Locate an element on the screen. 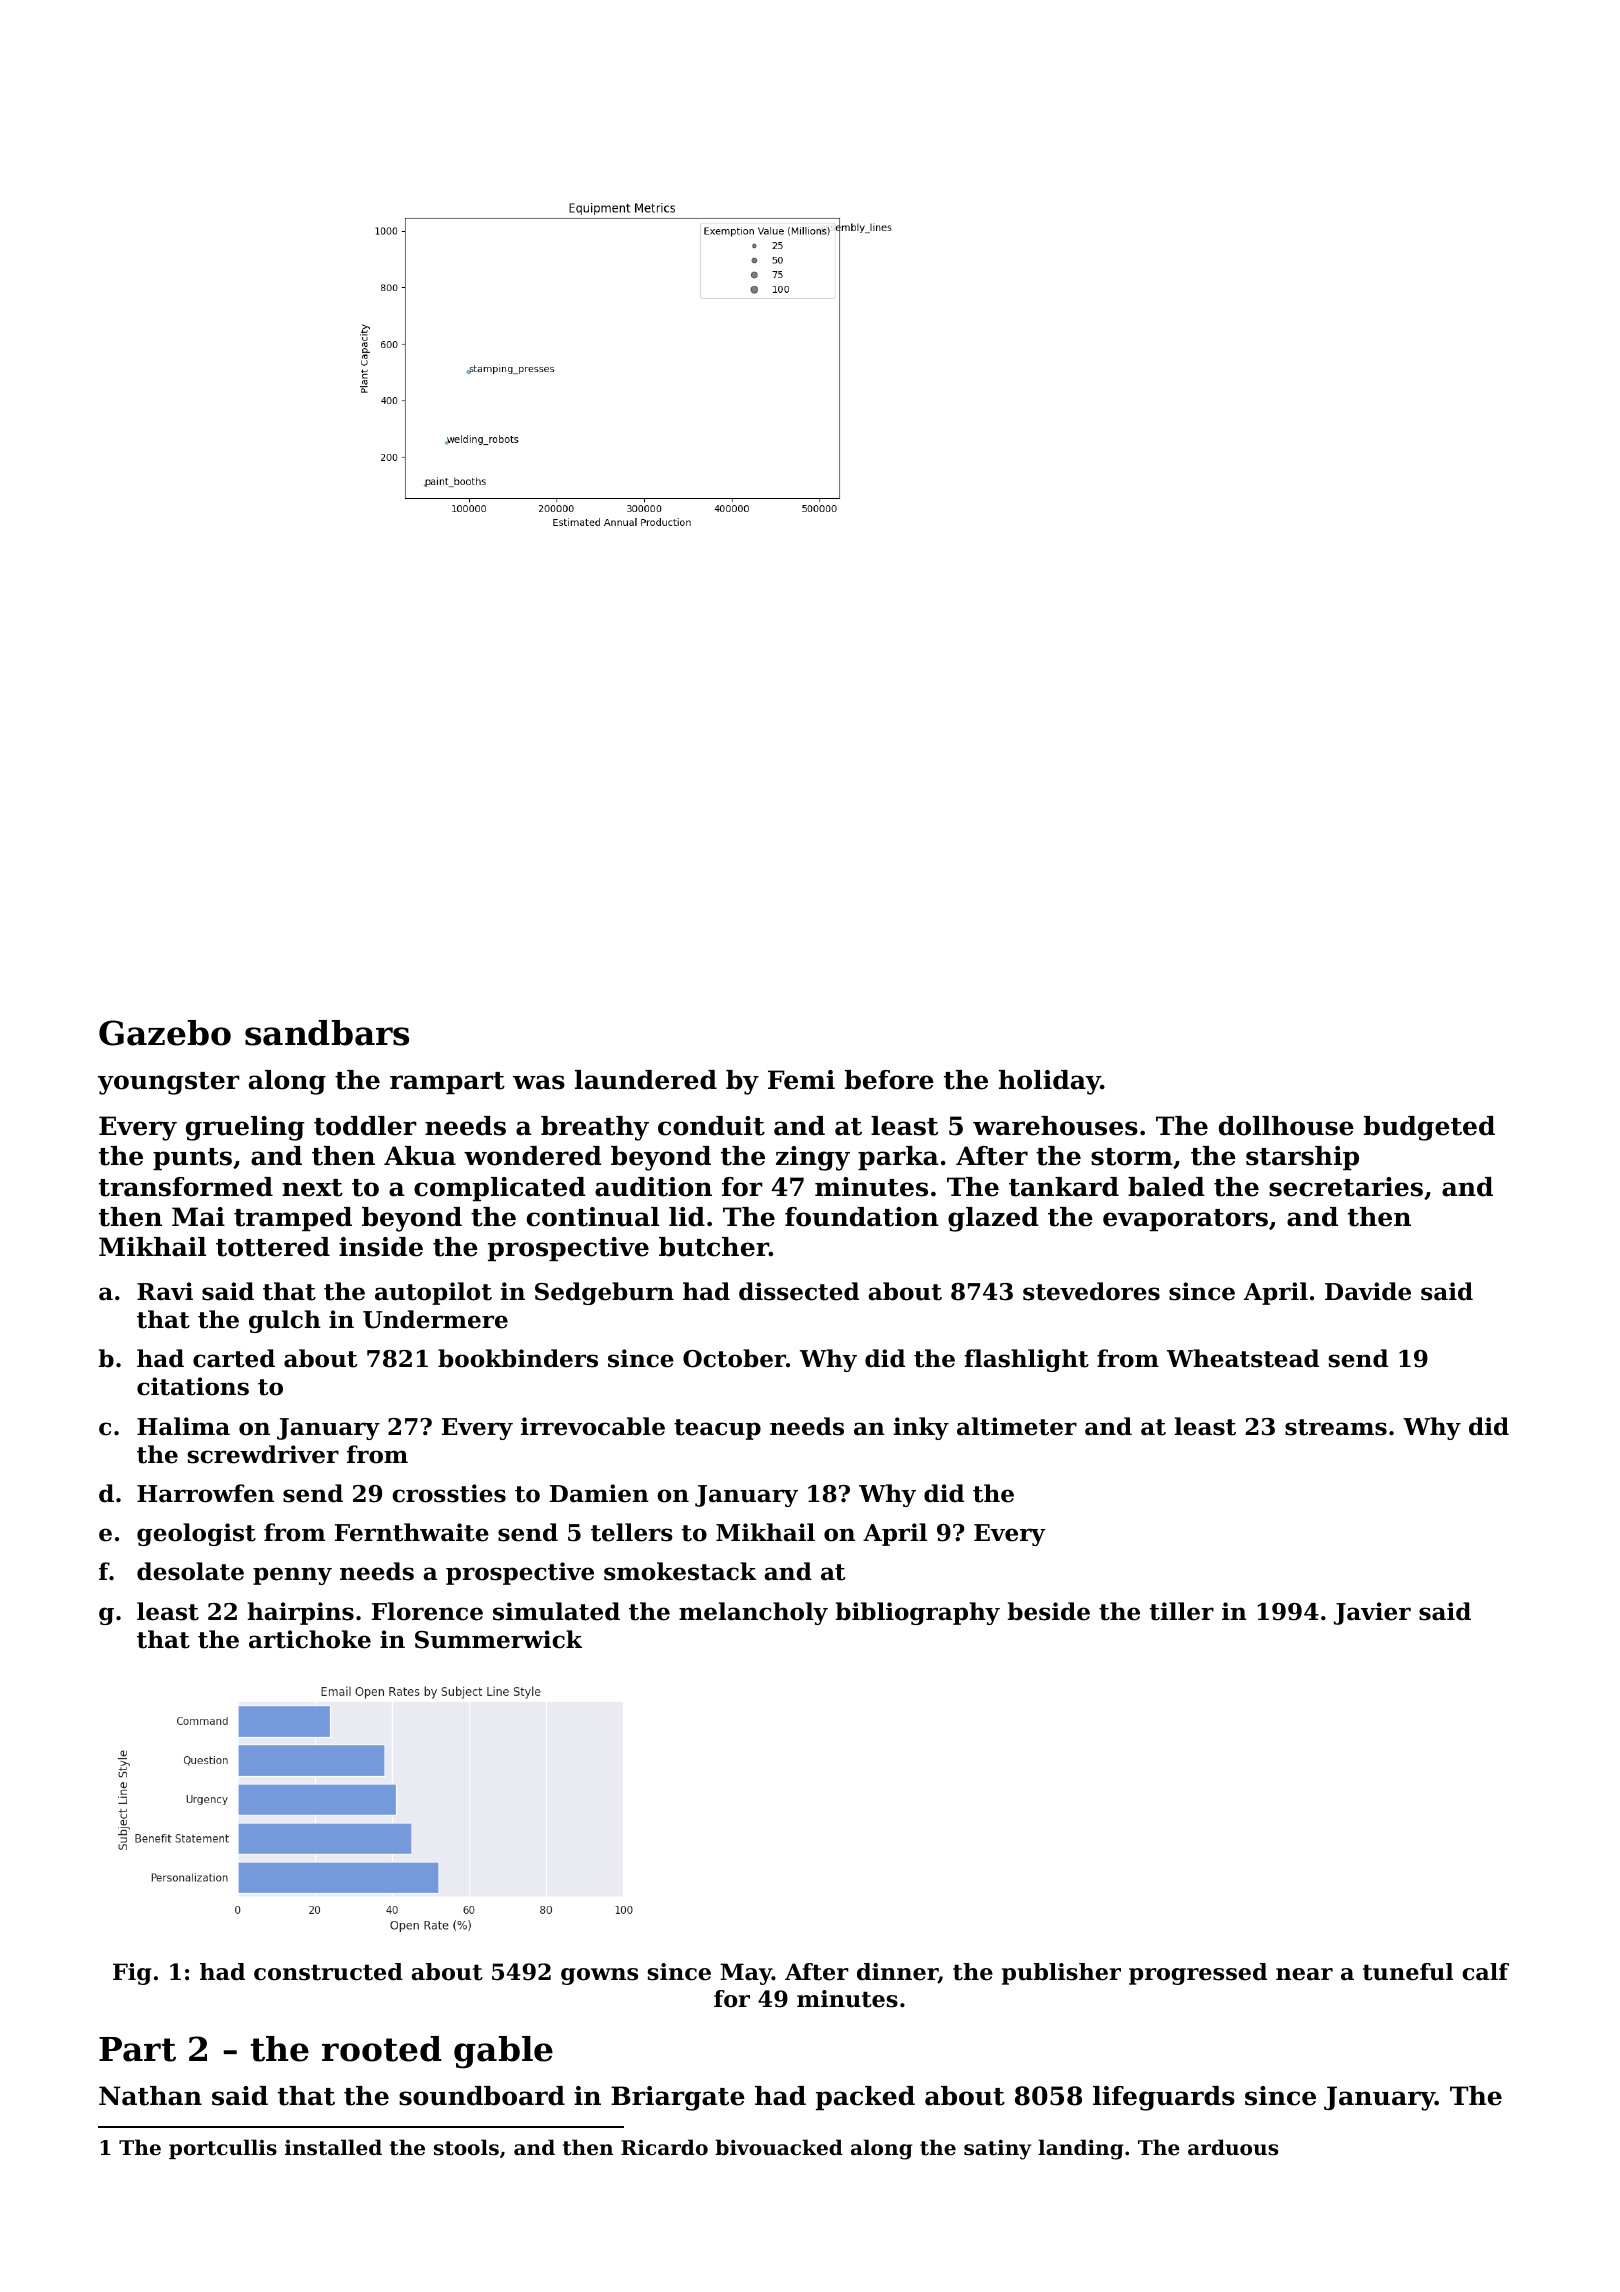 The image size is (1620, 2292). artichoke is located at coordinates (310, 1639).
